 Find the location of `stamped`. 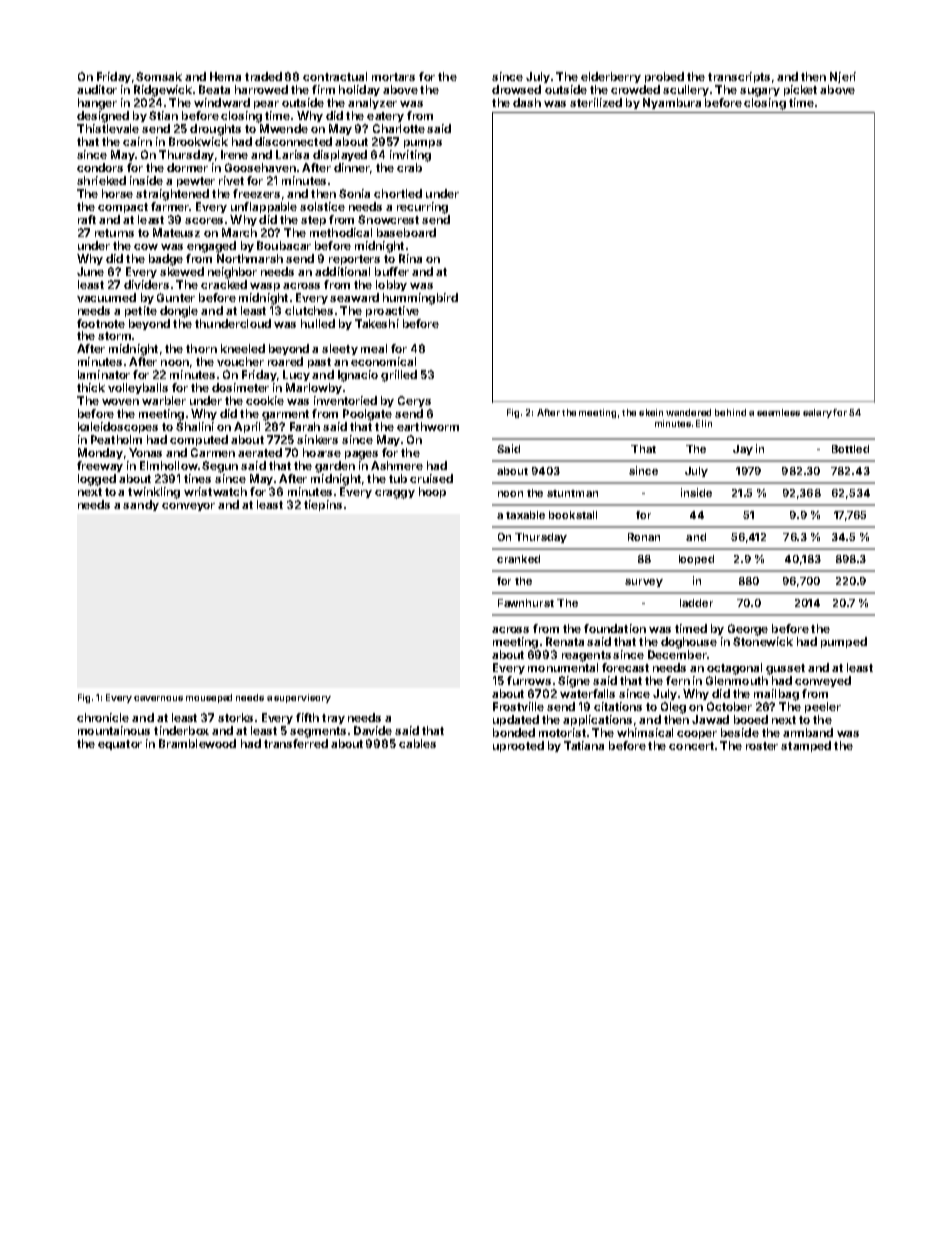

stamped is located at coordinates (806, 746).
